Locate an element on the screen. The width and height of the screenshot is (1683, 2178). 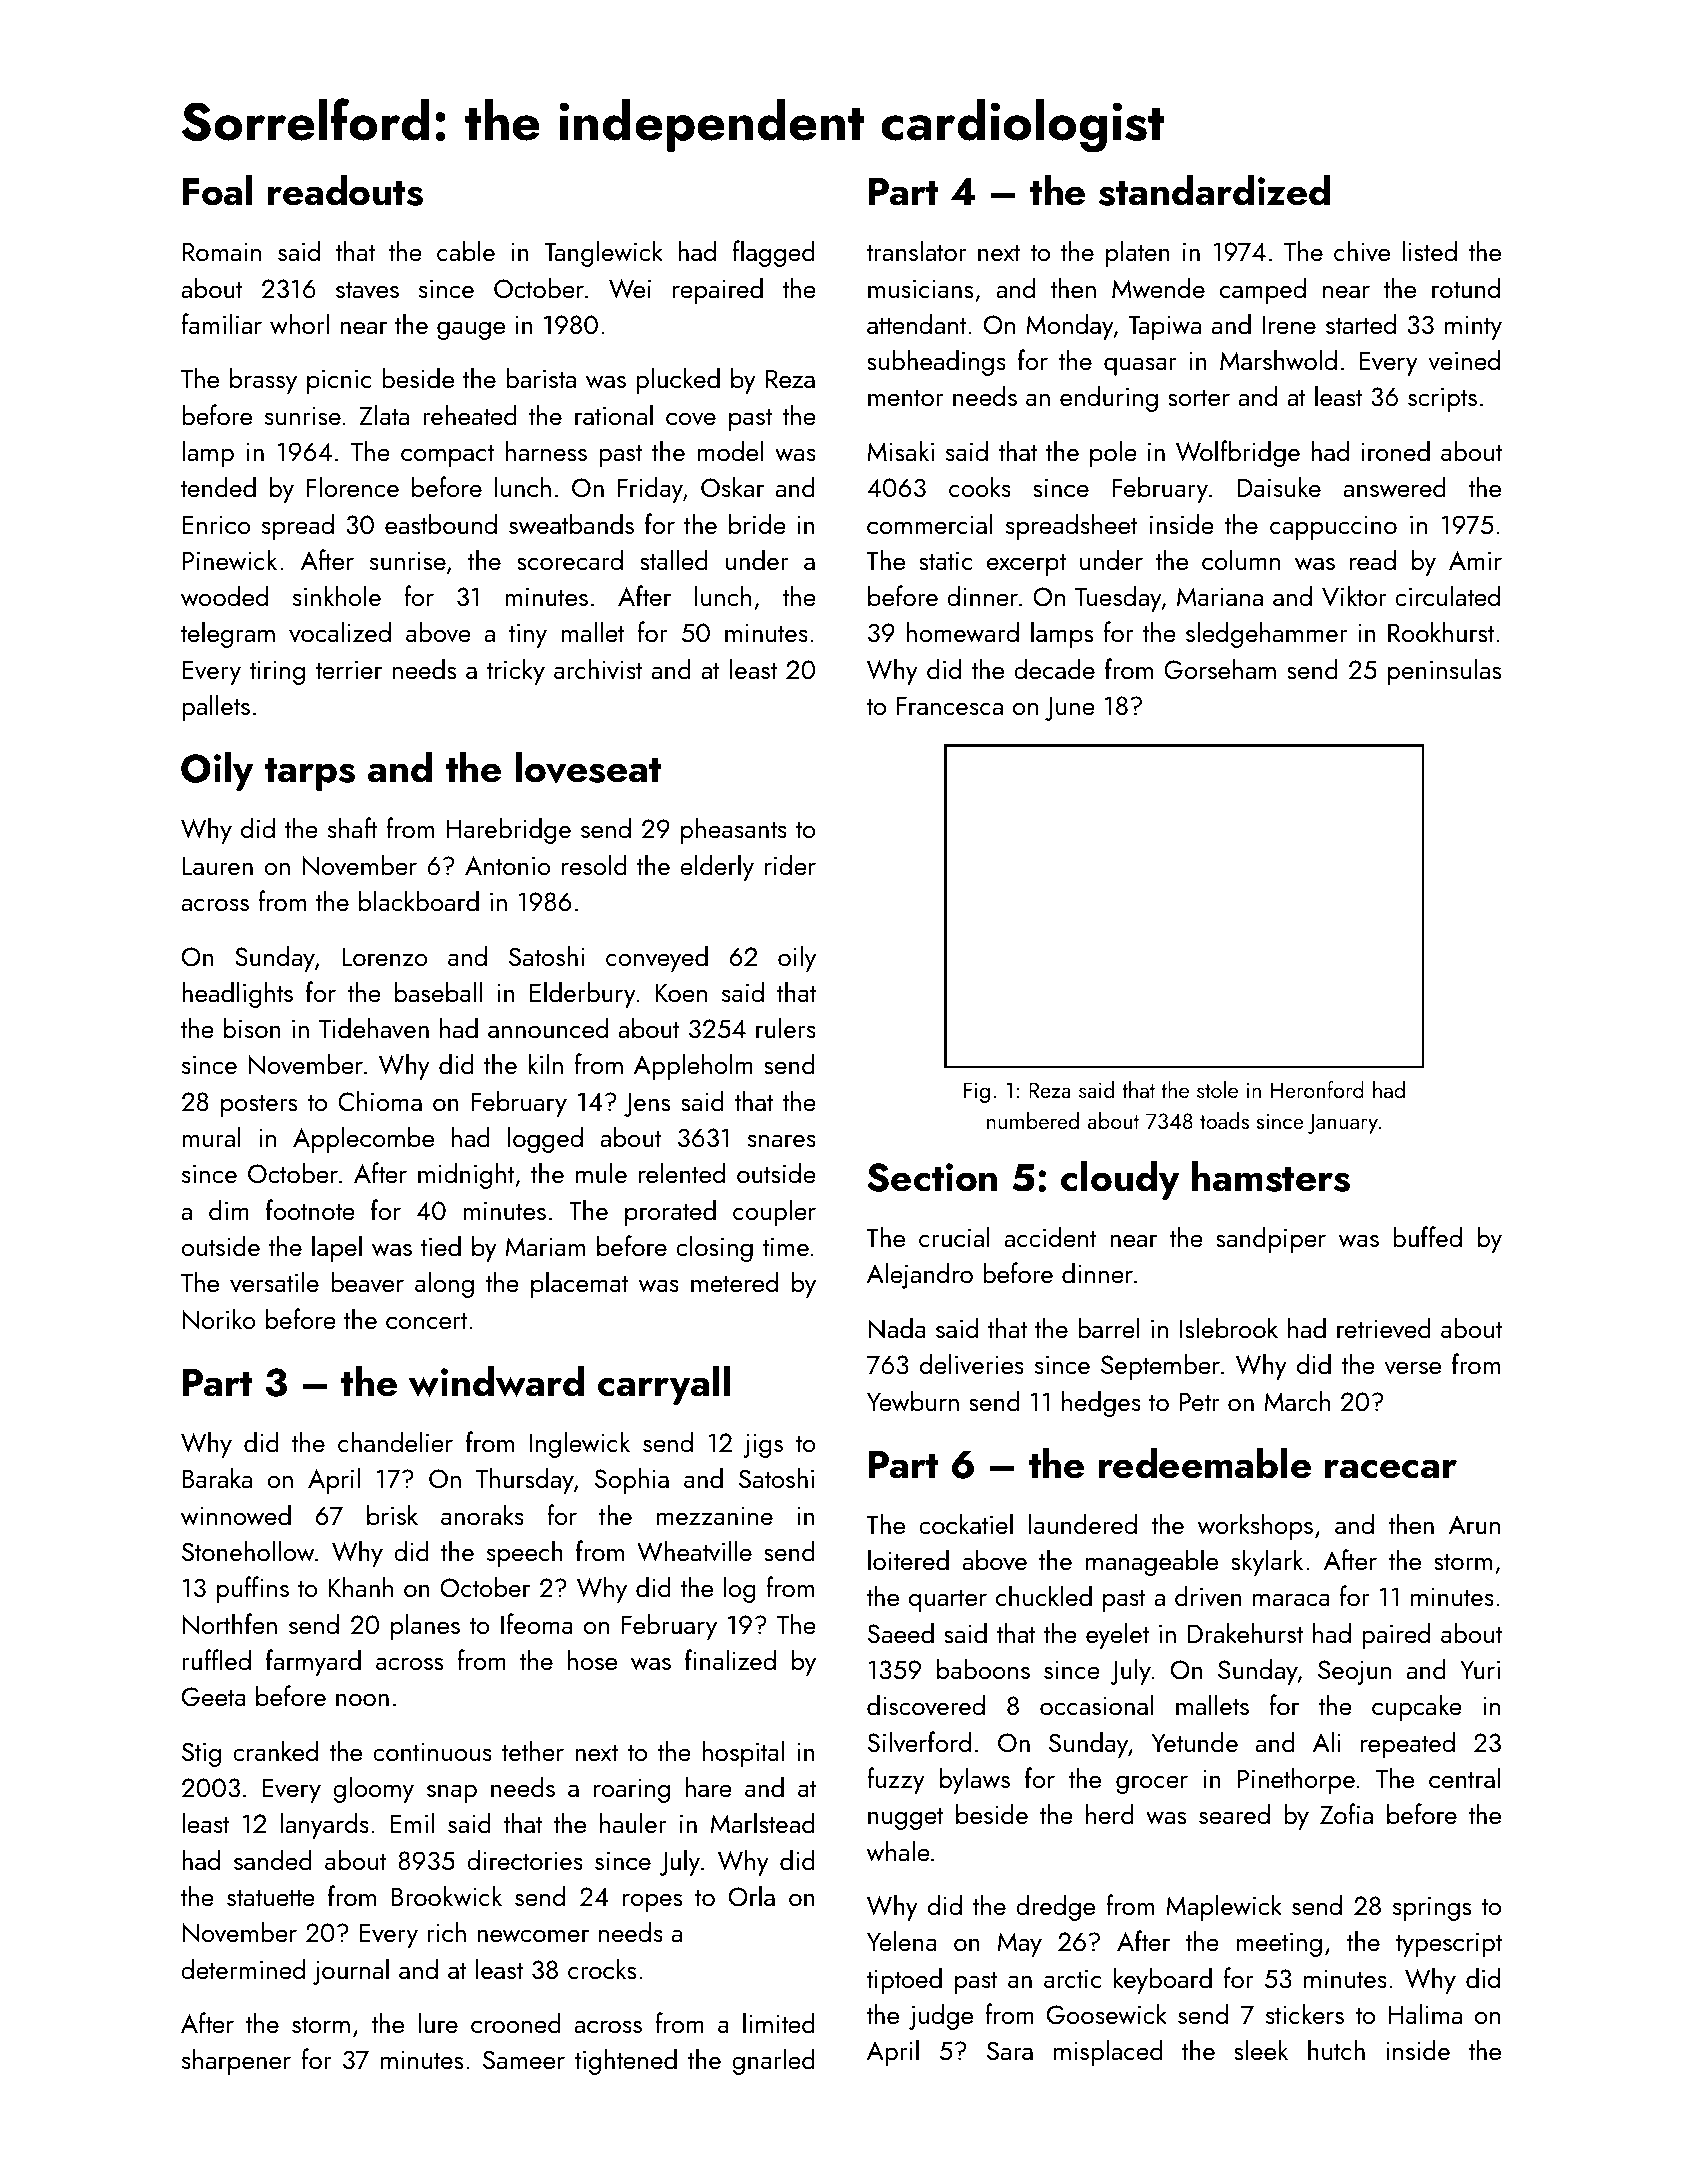
Lauren is located at coordinates (218, 865).
